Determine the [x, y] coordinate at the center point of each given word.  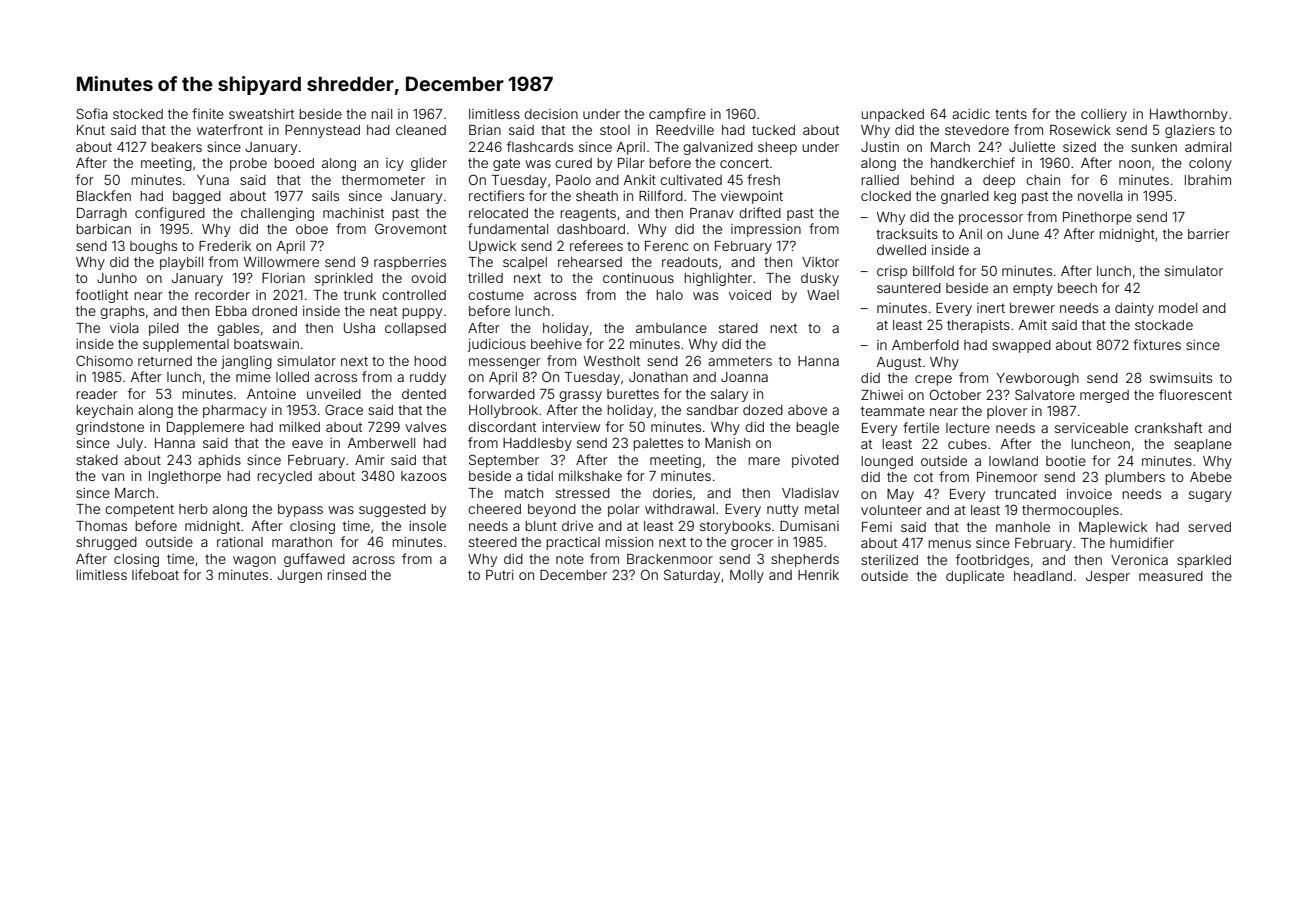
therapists [978, 326]
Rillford [661, 195]
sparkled [1204, 561]
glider [429, 164]
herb [193, 509]
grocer [752, 544]
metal [822, 509]
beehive [556, 344]
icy [395, 164]
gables [238, 329]
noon [1135, 164]
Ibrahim [1208, 180]
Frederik [225, 246]
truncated [1025, 494]
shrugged [106, 543]
